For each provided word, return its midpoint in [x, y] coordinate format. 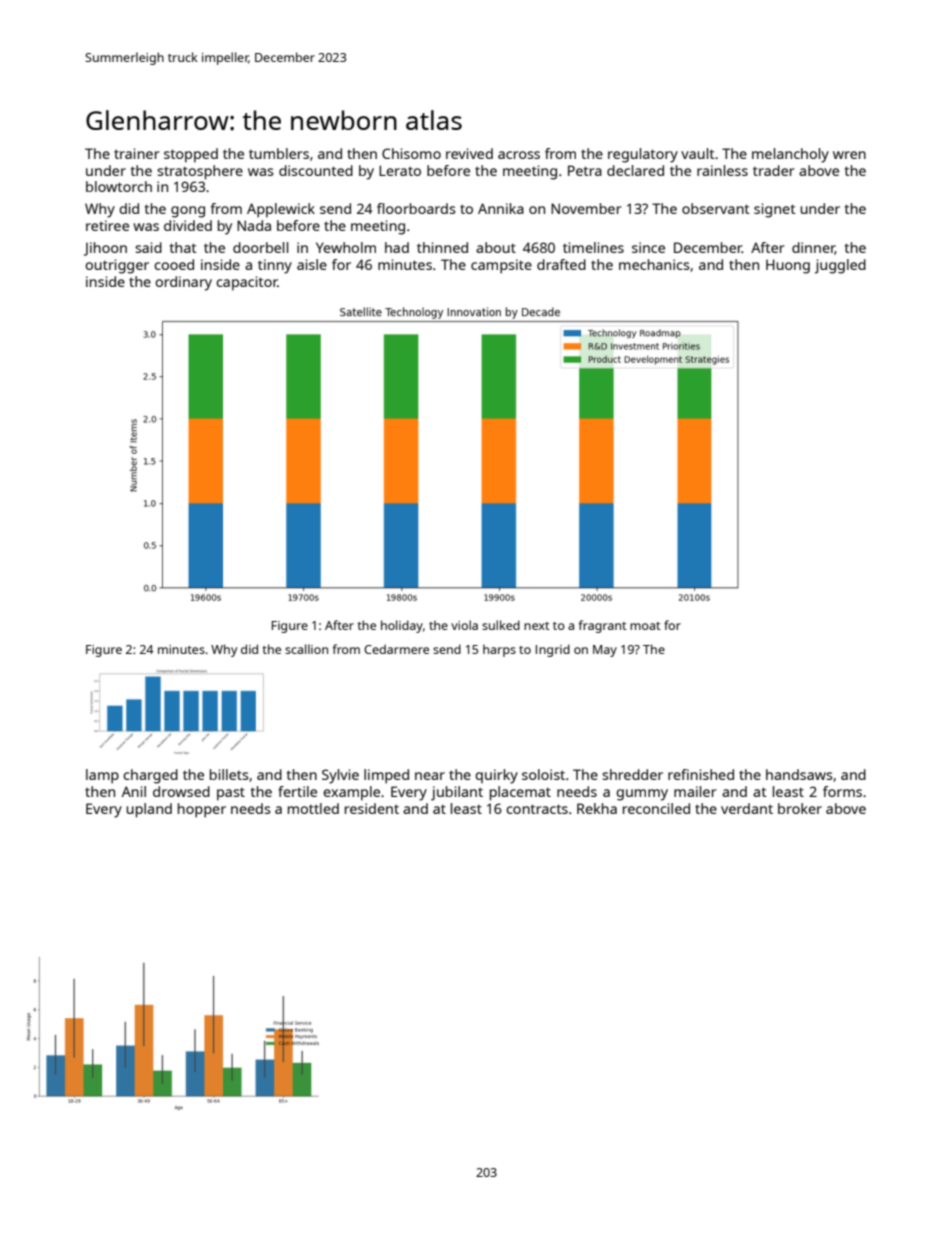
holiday [402, 626]
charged [150, 776]
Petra [585, 170]
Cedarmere [396, 649]
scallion [306, 649]
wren [849, 155]
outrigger [117, 266]
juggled [840, 266]
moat [645, 626]
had [397, 247]
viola [464, 625]
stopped [191, 155]
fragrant [603, 626]
